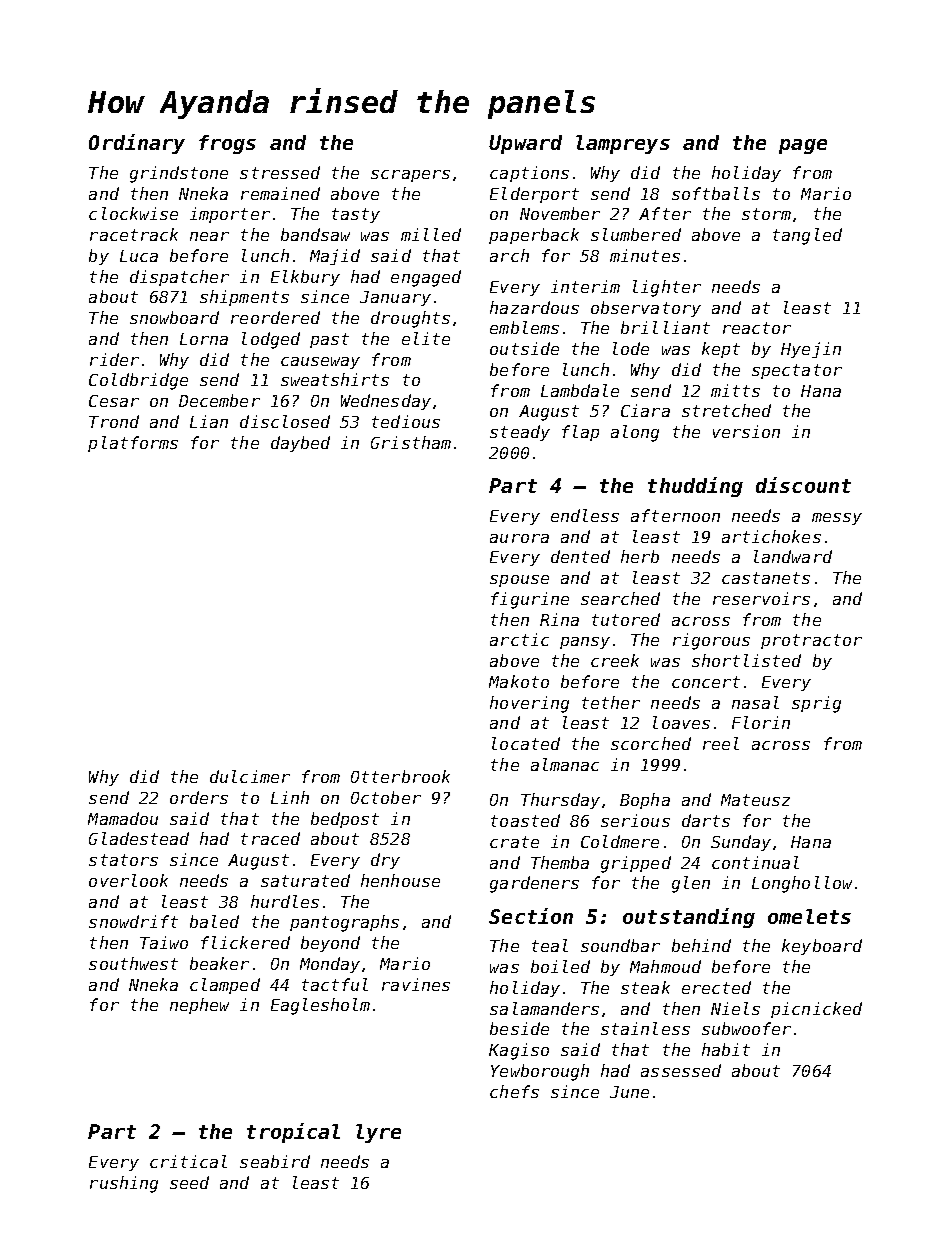 The width and height of the screenshot is (952, 1233). I want to click on platforms, so click(133, 444).
